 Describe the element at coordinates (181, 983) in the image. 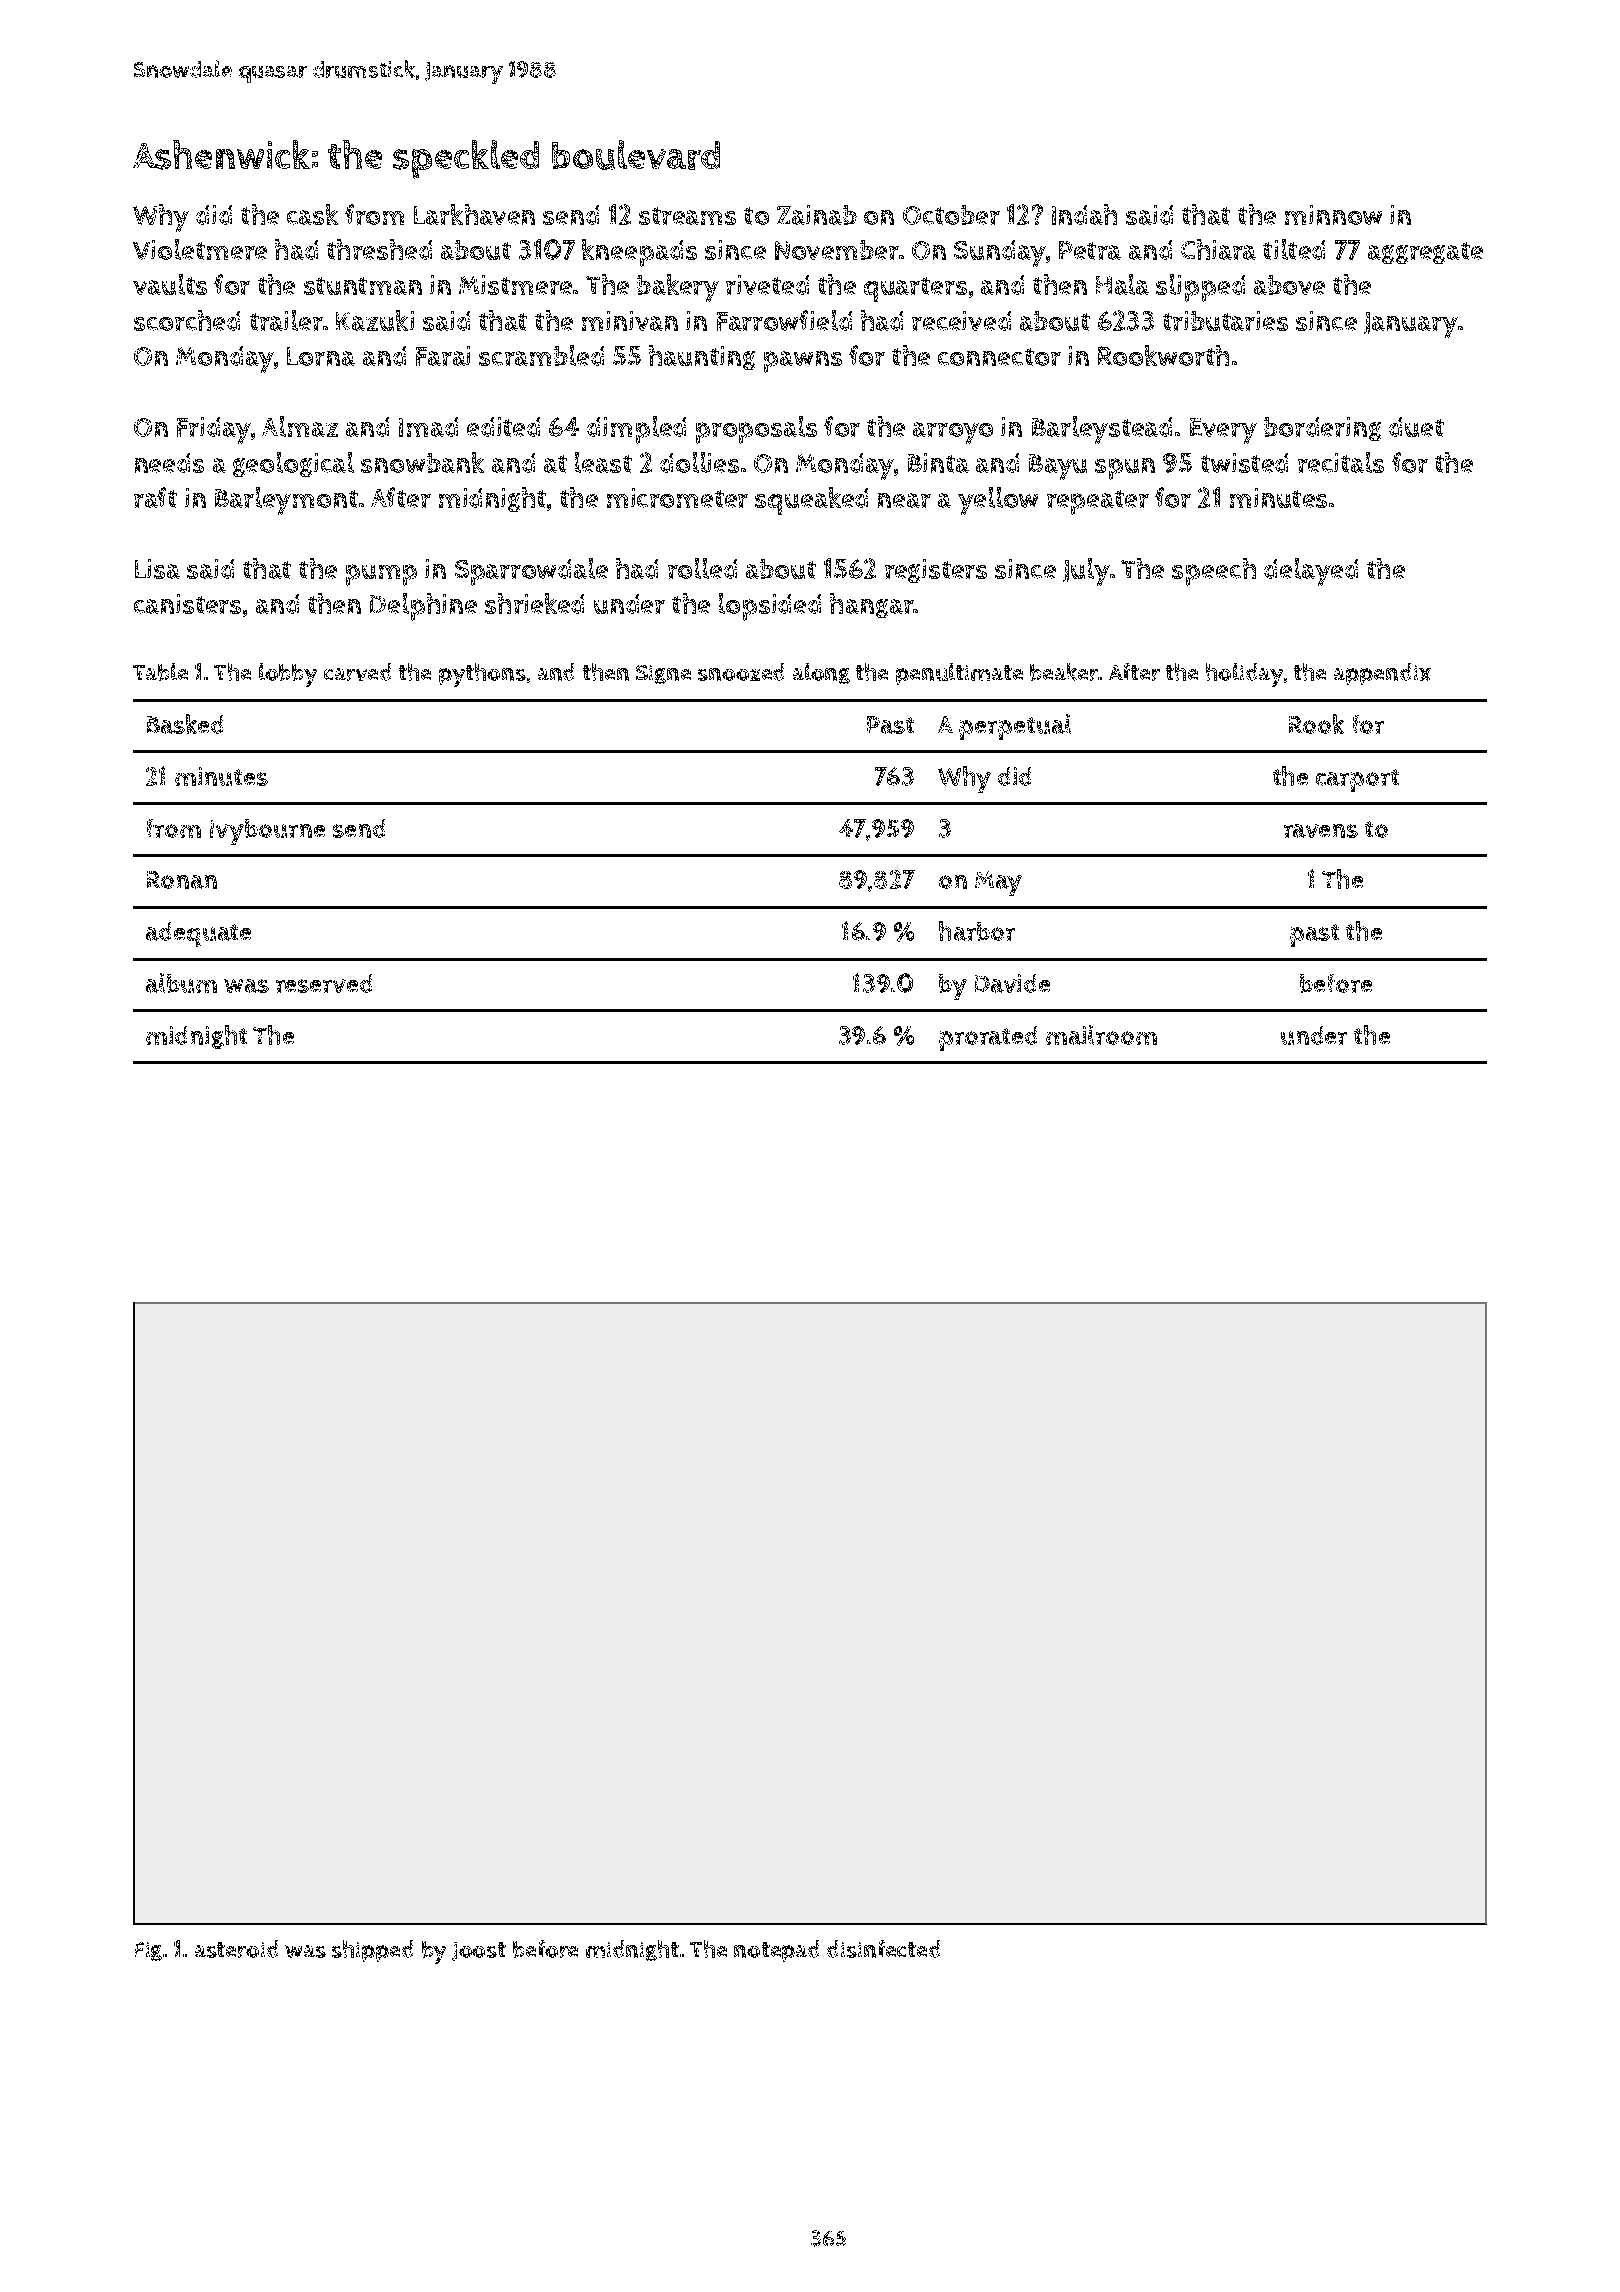

I see `album` at that location.
